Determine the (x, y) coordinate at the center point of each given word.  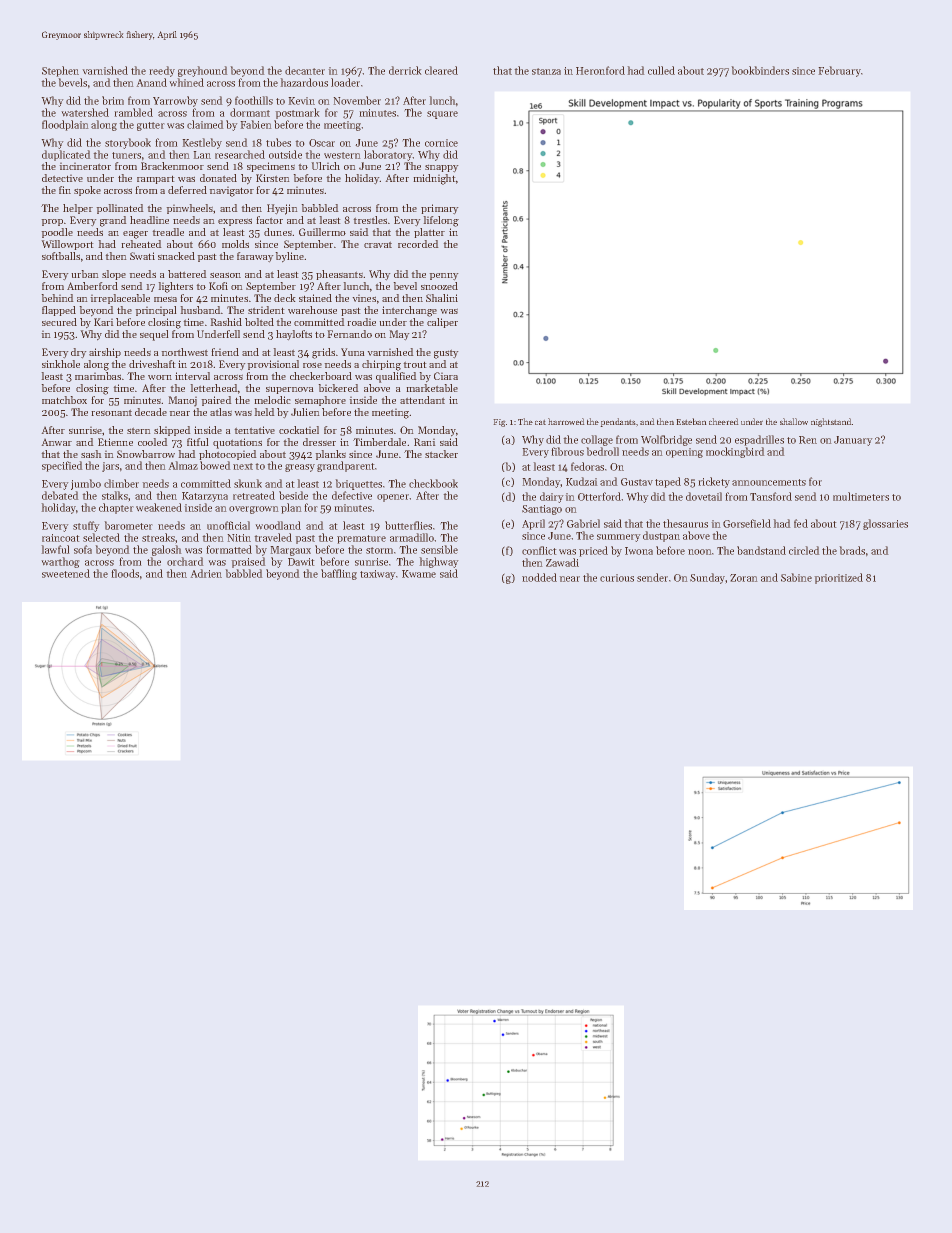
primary (440, 209)
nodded (539, 577)
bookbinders (760, 70)
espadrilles (759, 440)
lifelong (441, 221)
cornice (441, 143)
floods (125, 573)
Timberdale (379, 442)
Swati (142, 256)
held (264, 412)
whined (186, 82)
